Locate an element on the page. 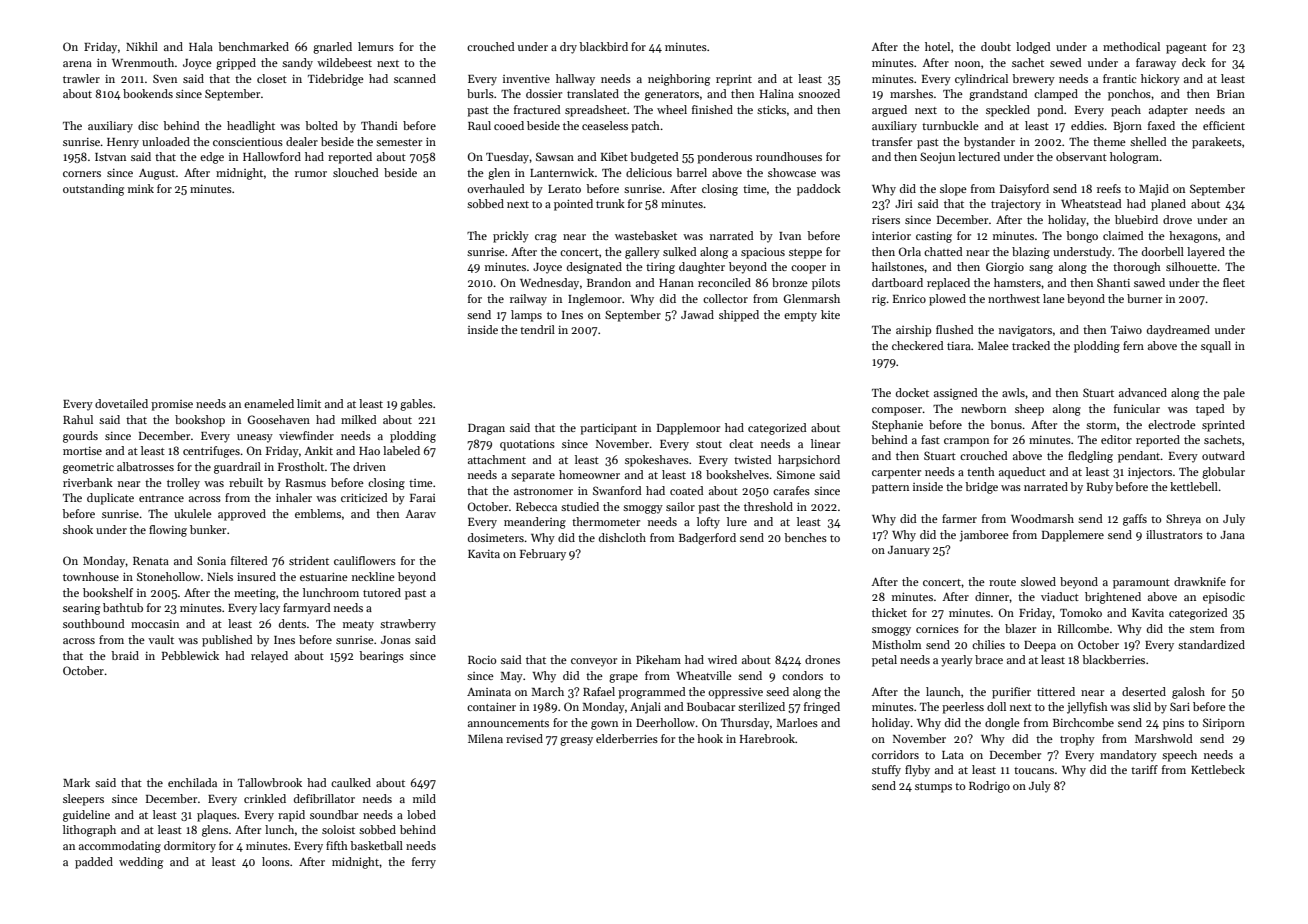  pageant is located at coordinates (1186, 49).
